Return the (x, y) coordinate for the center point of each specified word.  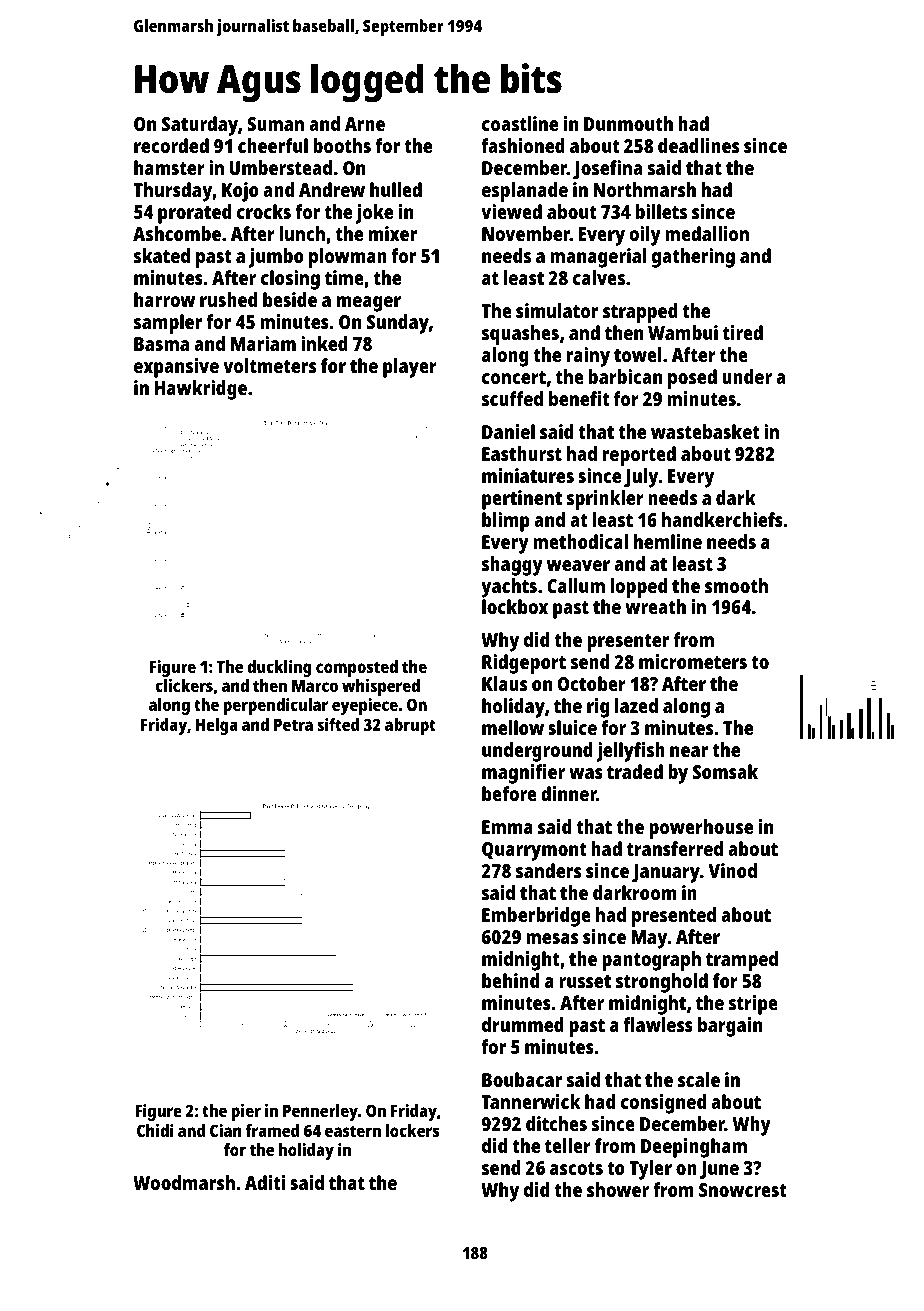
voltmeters (269, 365)
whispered (381, 687)
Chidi (155, 1130)
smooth (736, 585)
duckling (279, 668)
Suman (275, 124)
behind (510, 980)
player (410, 368)
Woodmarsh (184, 1182)
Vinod (732, 870)
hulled (396, 189)
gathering (693, 258)
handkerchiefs (722, 519)
